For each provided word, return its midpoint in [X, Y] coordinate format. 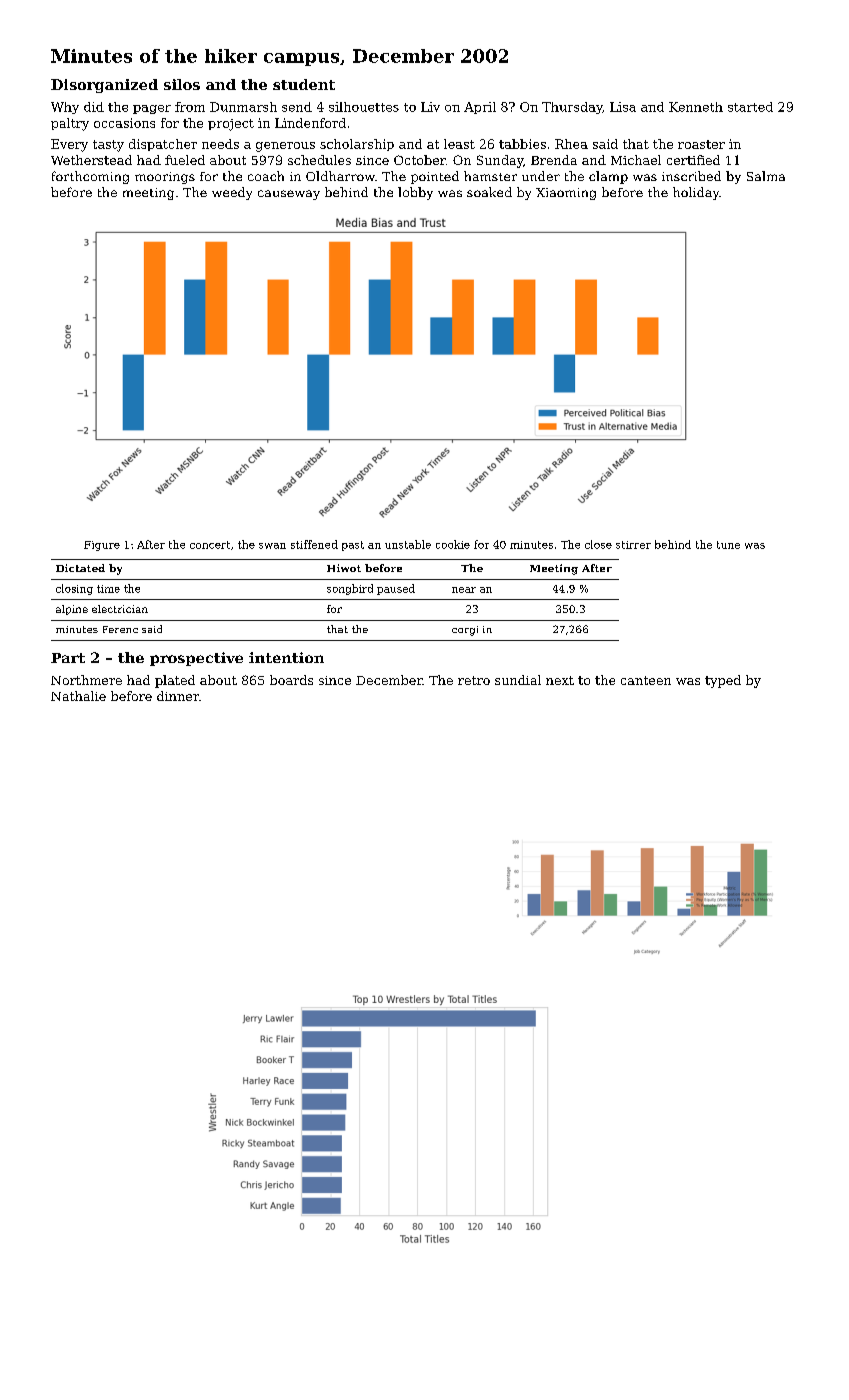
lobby [415, 193]
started [750, 107]
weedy [232, 193]
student [304, 84]
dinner [178, 696]
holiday [696, 193]
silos [182, 84]
